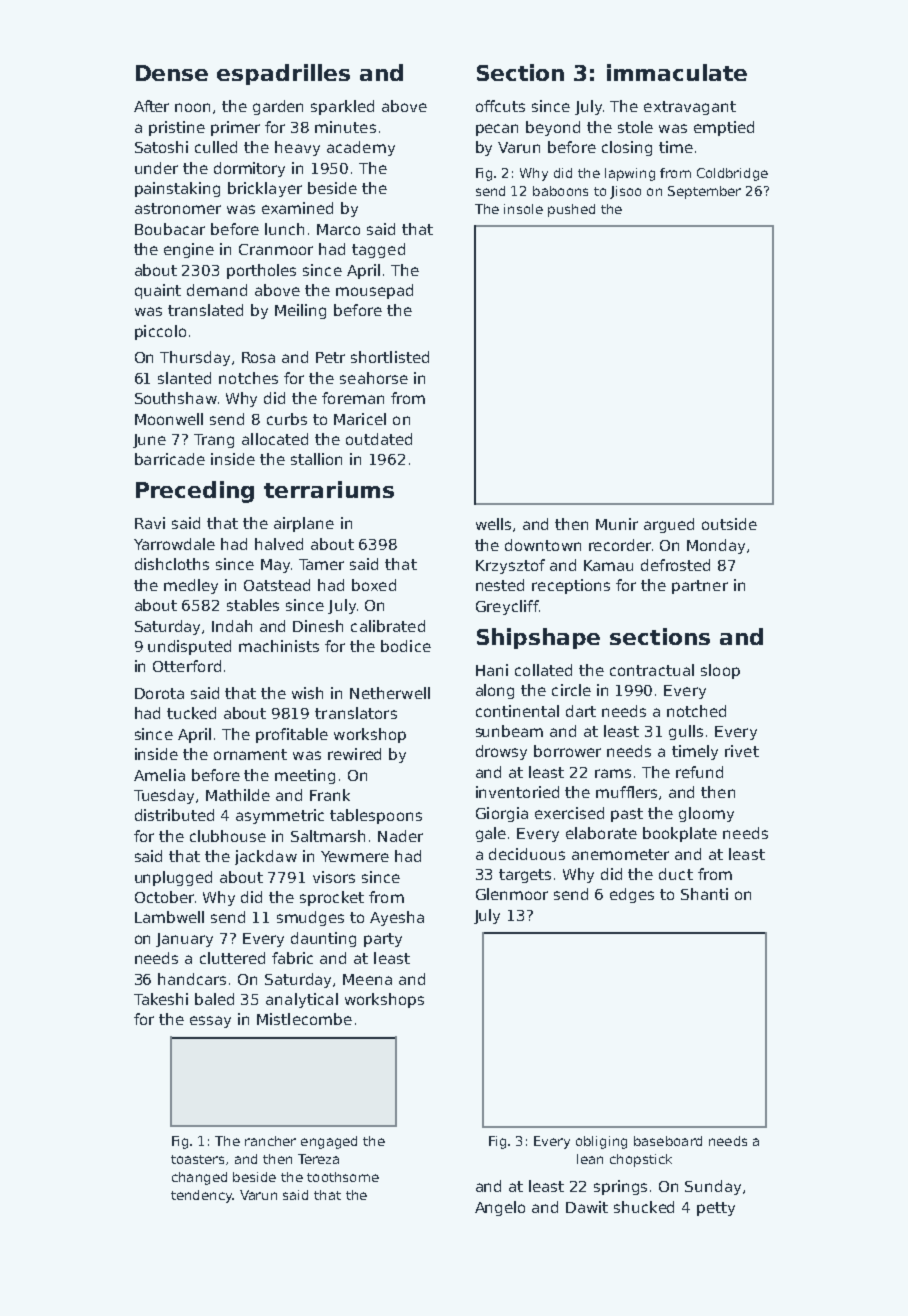 Image resolution: width=908 pixels, height=1316 pixels. What do you see at coordinates (732, 174) in the document?
I see `Coldbridge` at bounding box center [732, 174].
